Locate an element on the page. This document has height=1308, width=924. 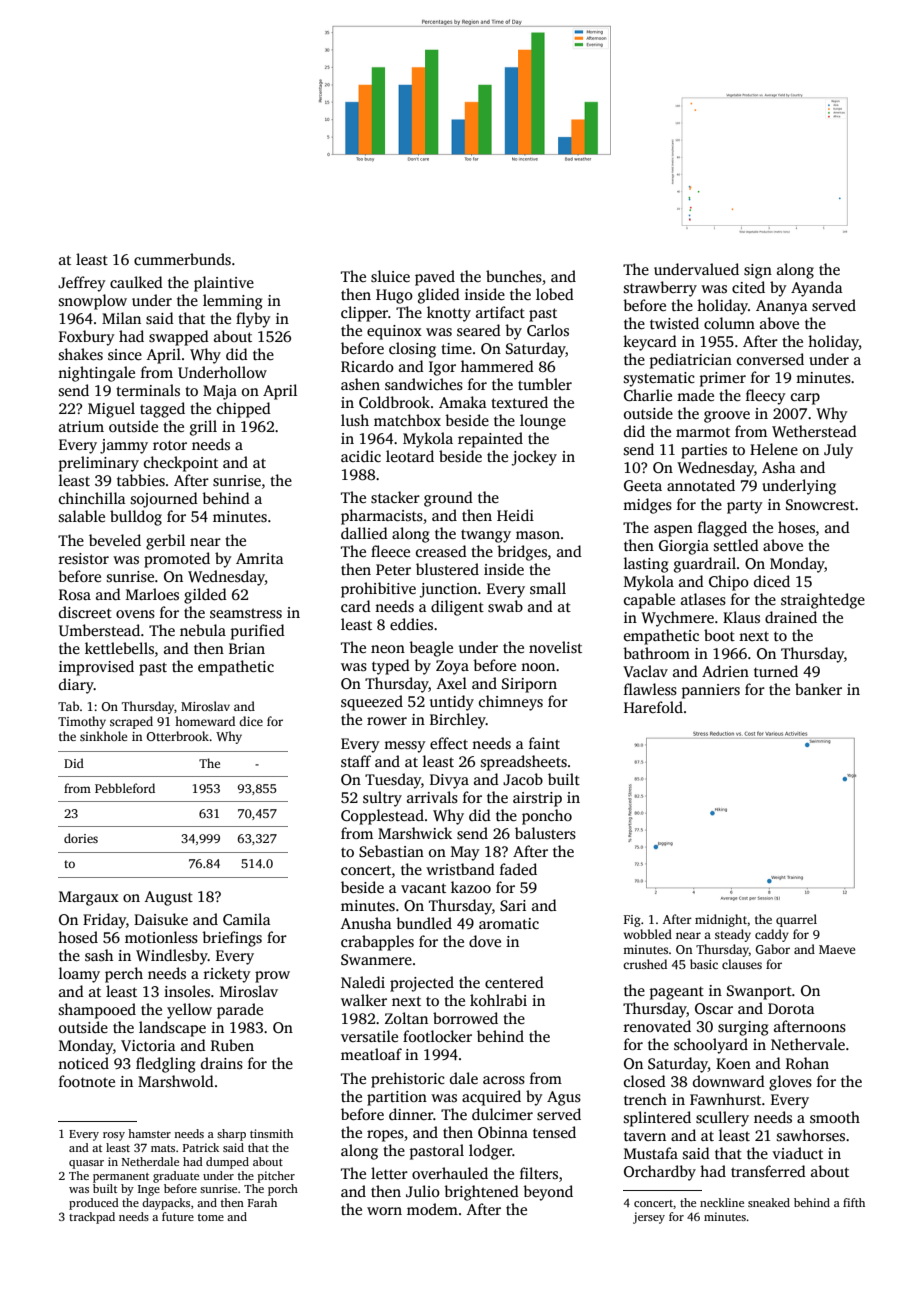
quarrel is located at coordinates (796, 920).
